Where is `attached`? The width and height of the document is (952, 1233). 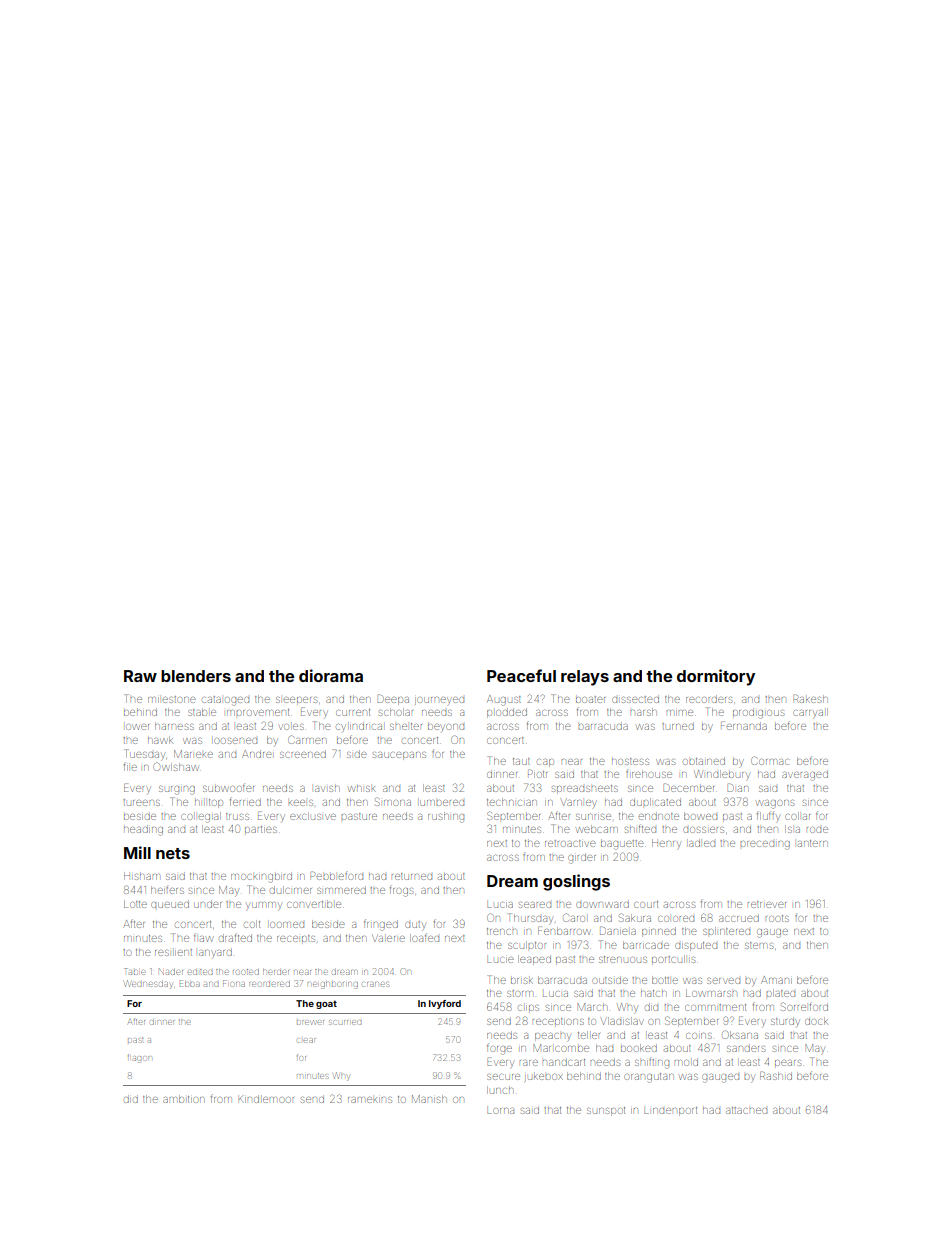
attached is located at coordinates (746, 1110).
